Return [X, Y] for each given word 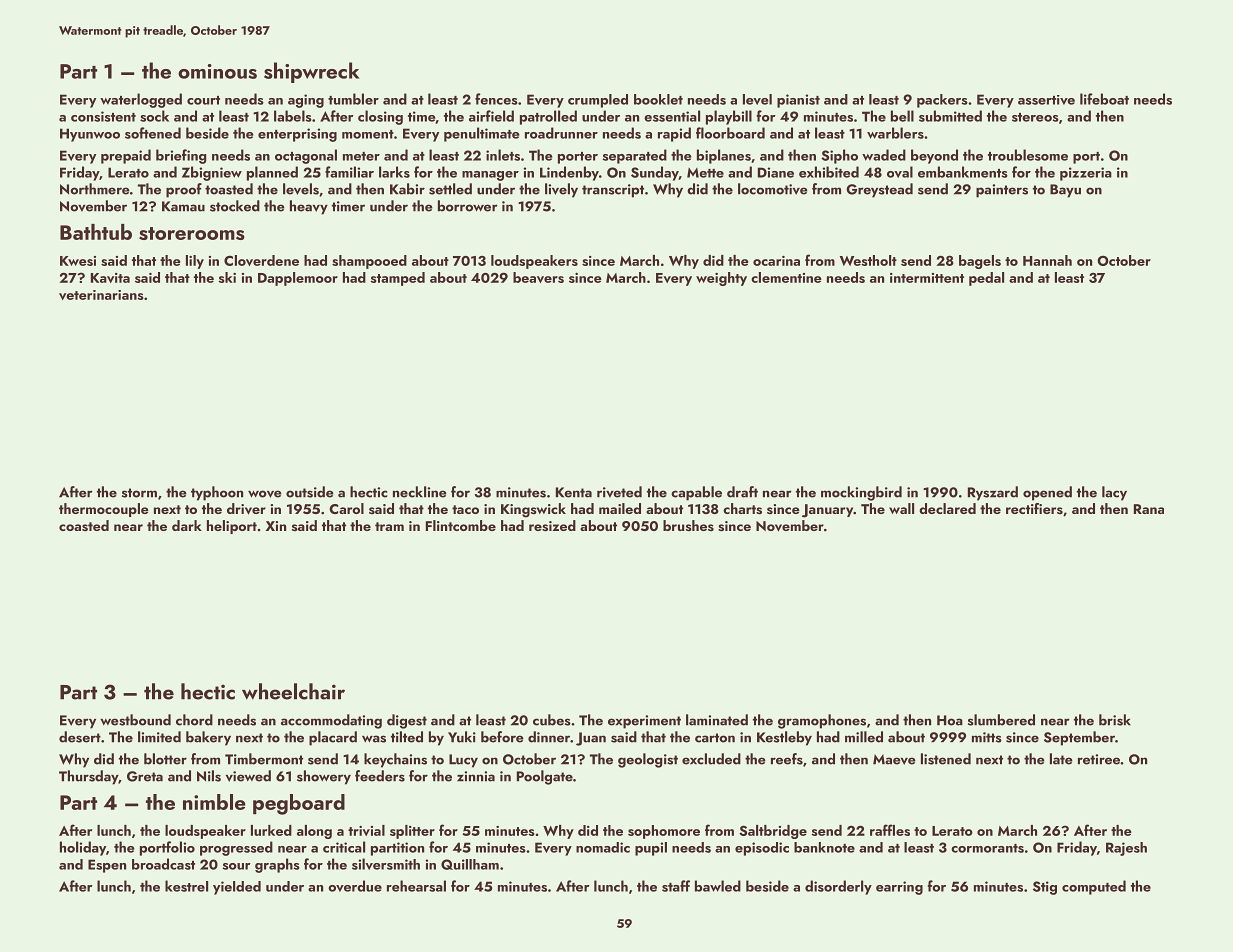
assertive [1046, 100]
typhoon [217, 493]
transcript [613, 191]
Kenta [574, 492]
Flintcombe [461, 525]
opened [1047, 493]
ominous [217, 71]
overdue [355, 886]
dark [187, 525]
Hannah [1047, 260]
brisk [1115, 720]
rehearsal [416, 886]
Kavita [110, 278]
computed [1094, 887]
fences [496, 99]
